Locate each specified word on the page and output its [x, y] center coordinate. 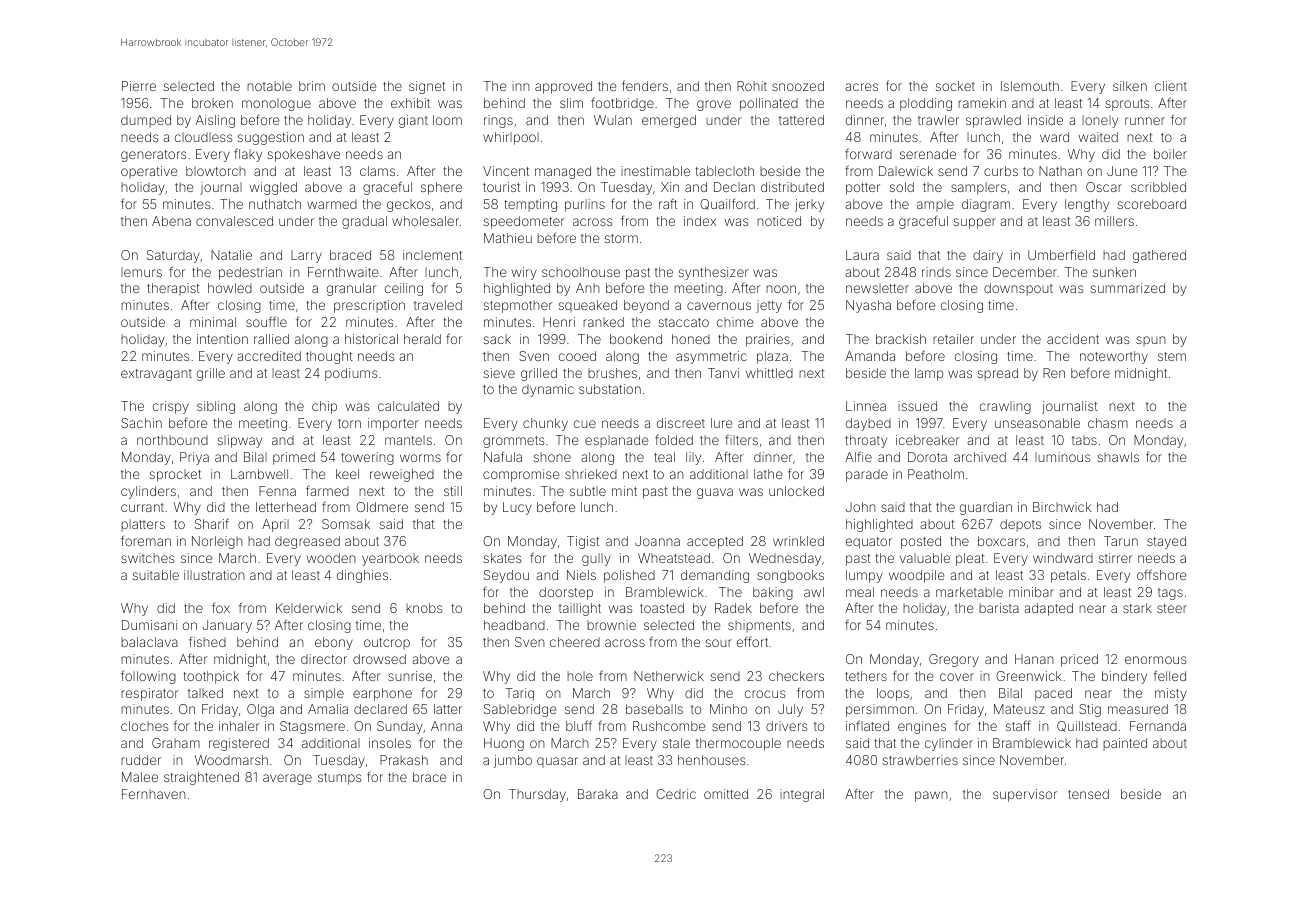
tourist [501, 187]
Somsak [346, 524]
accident [1073, 339]
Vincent [506, 171]
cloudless [203, 137]
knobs [424, 608]
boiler [1170, 154]
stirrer [1116, 558]
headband [514, 625]
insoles [390, 743]
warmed [332, 204]
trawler [938, 120]
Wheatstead [674, 558]
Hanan [1034, 659]
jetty [769, 306]
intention [222, 339]
